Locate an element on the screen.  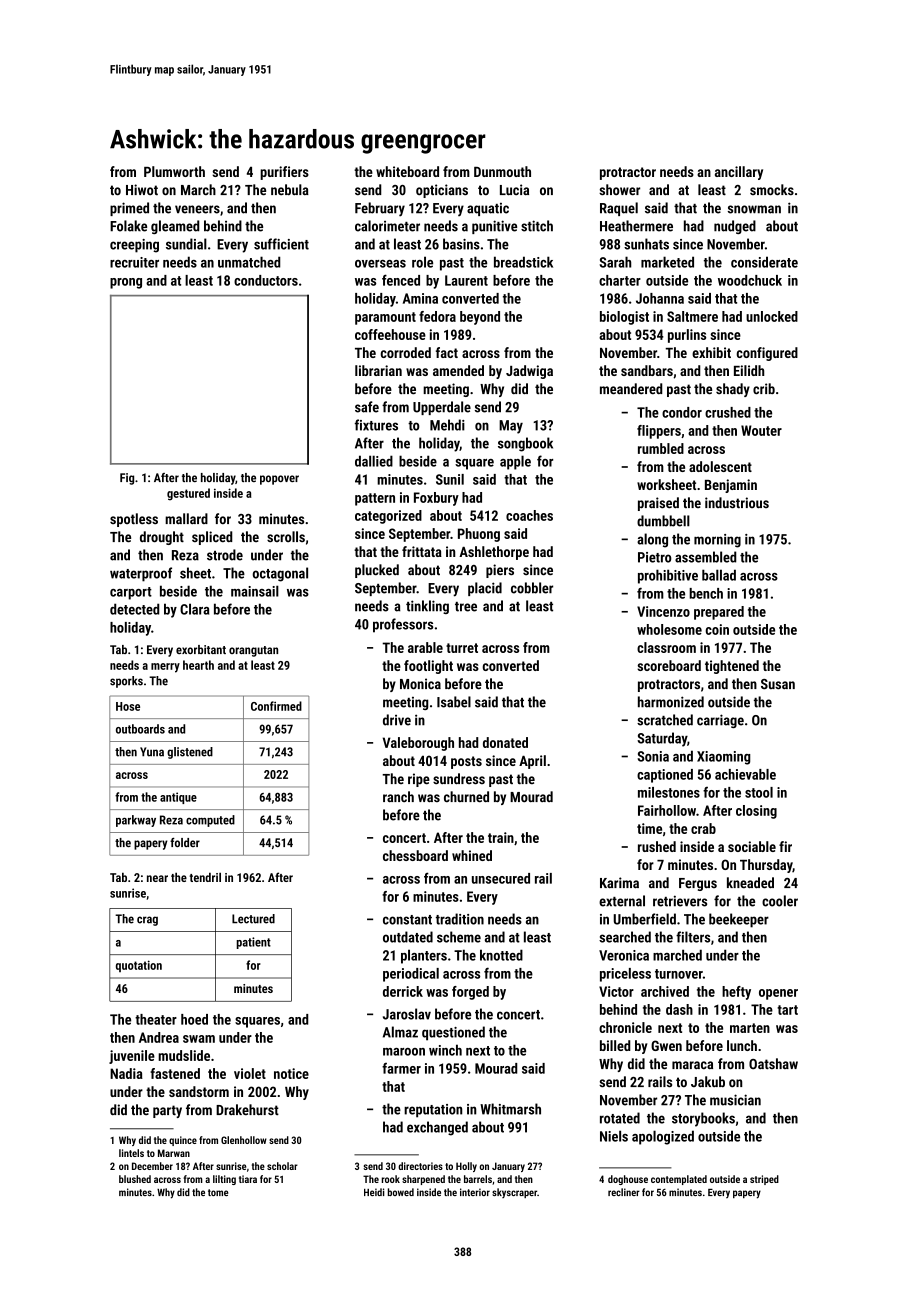
ranch is located at coordinates (398, 796).
